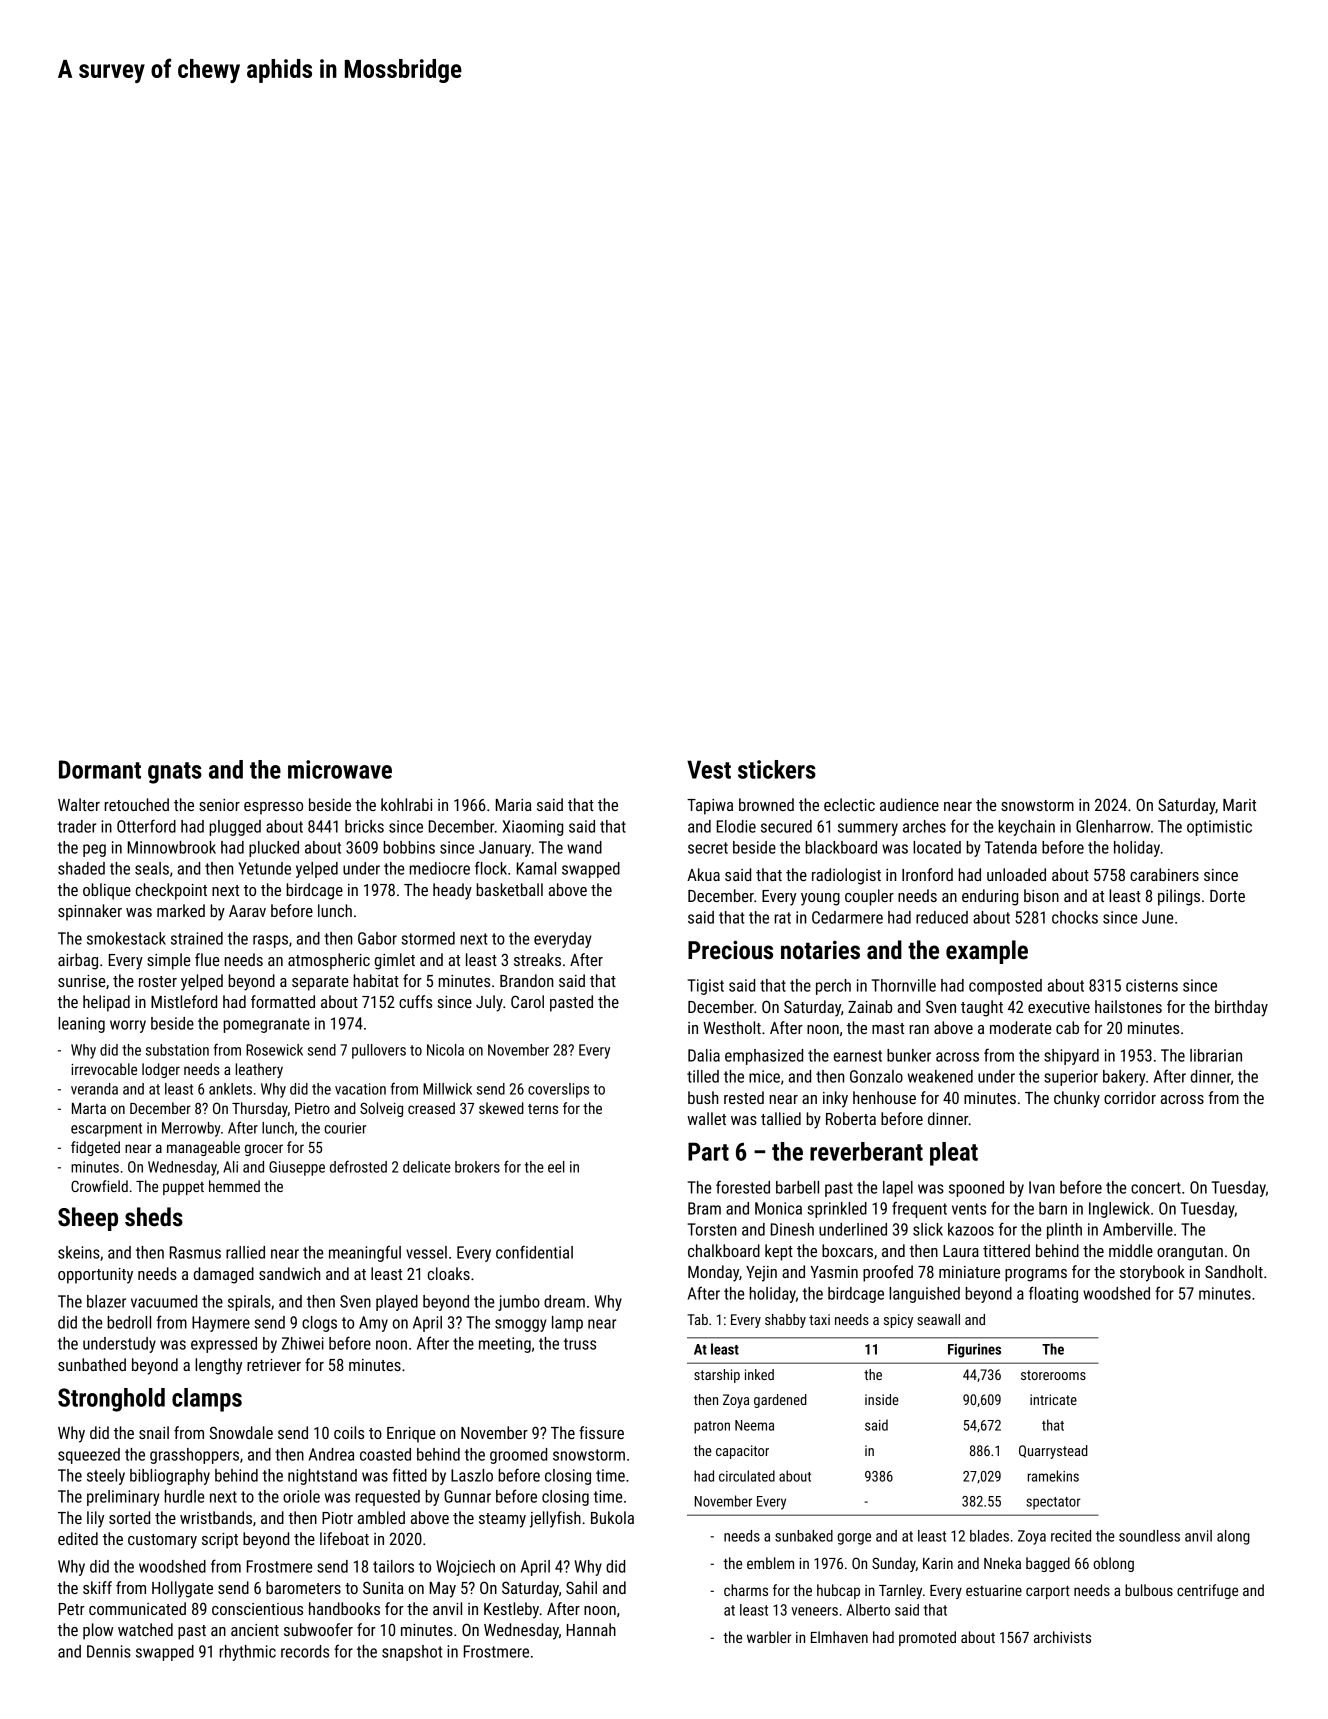  What do you see at coordinates (1053, 1294) in the screenshot?
I see `floating` at bounding box center [1053, 1294].
